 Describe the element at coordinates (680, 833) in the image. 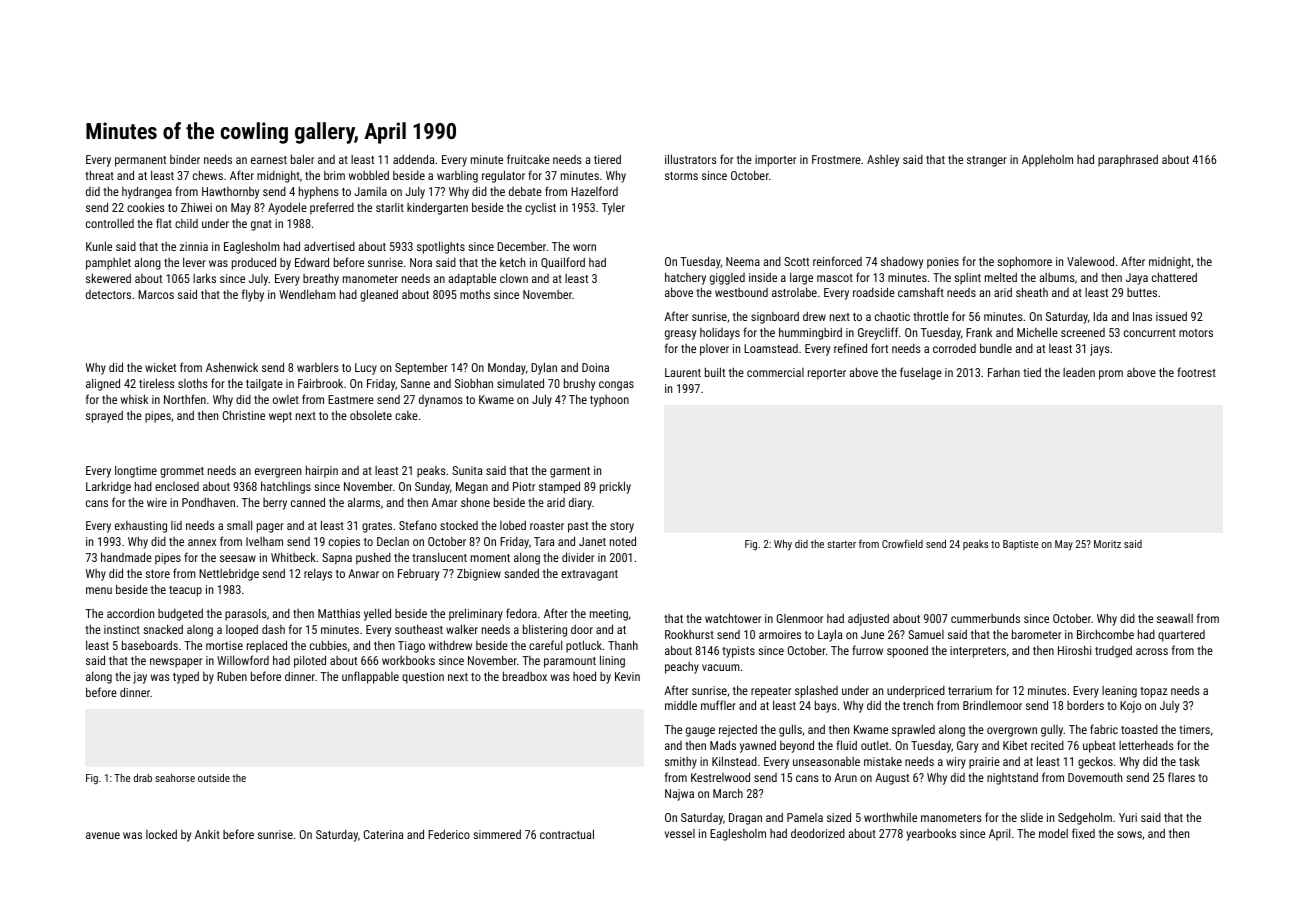

I see `vessel` at that location.
